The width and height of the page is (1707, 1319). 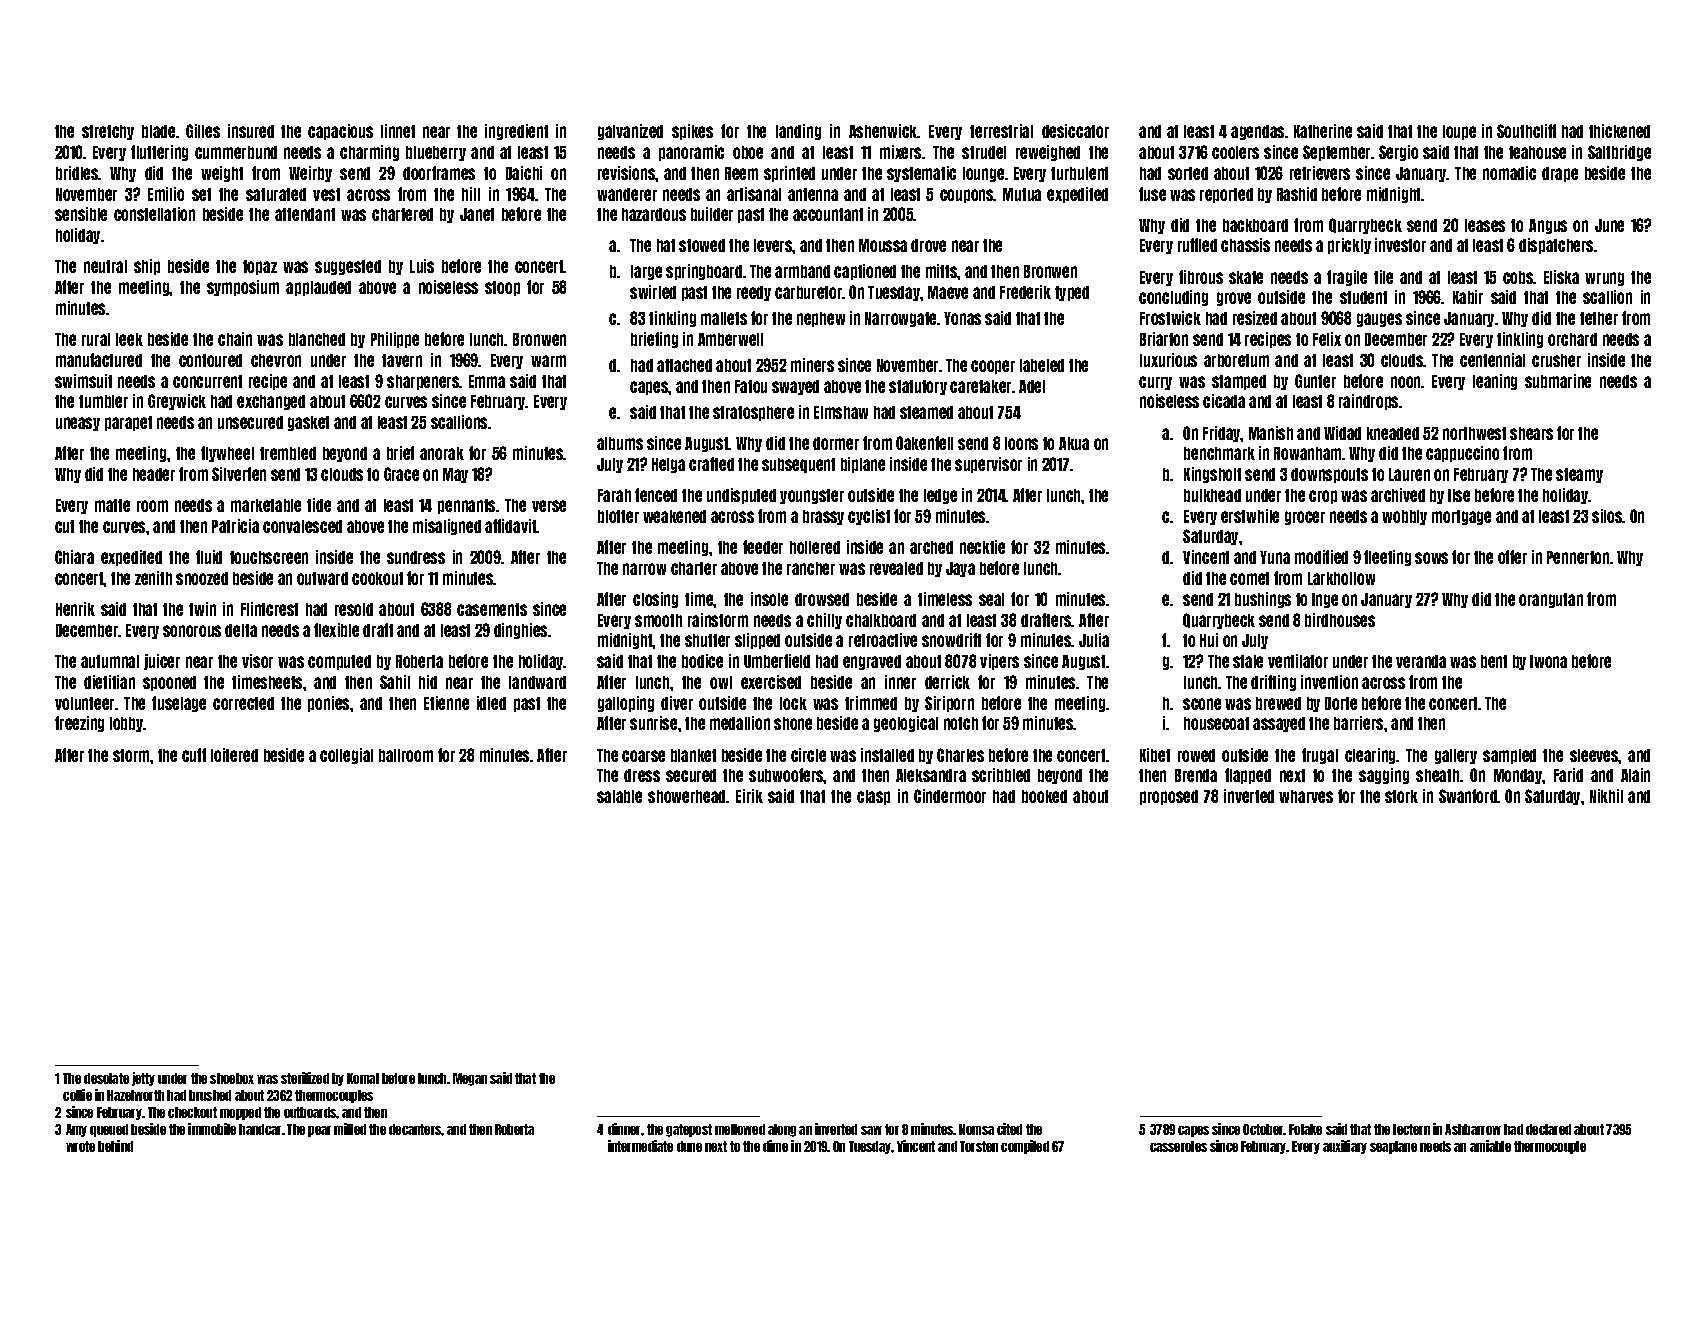 I want to click on sharpeners, so click(x=423, y=382).
